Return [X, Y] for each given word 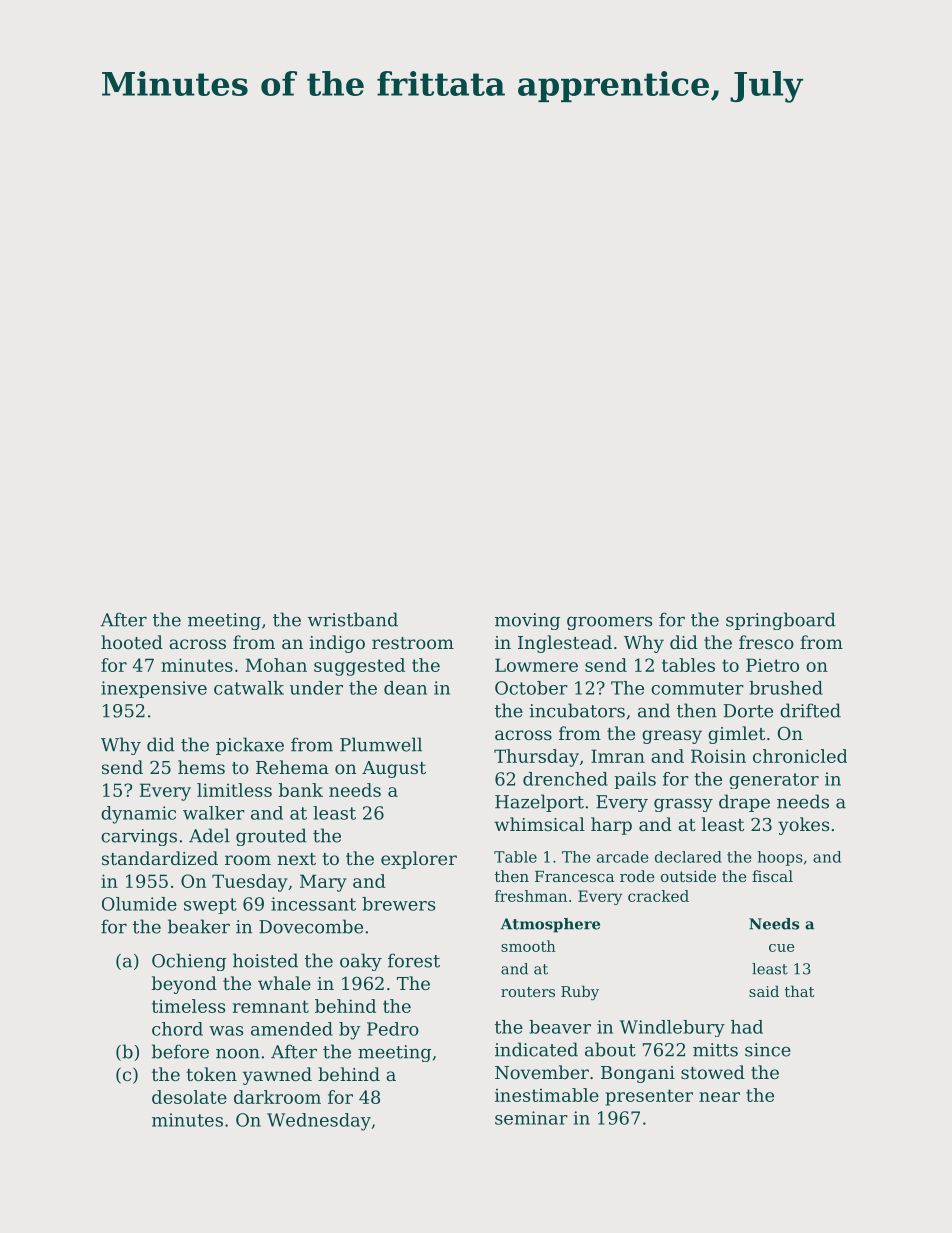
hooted [132, 642]
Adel [209, 835]
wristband [353, 619]
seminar [531, 1118]
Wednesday [319, 1122]
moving [527, 621]
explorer [419, 860]
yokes [803, 826]
